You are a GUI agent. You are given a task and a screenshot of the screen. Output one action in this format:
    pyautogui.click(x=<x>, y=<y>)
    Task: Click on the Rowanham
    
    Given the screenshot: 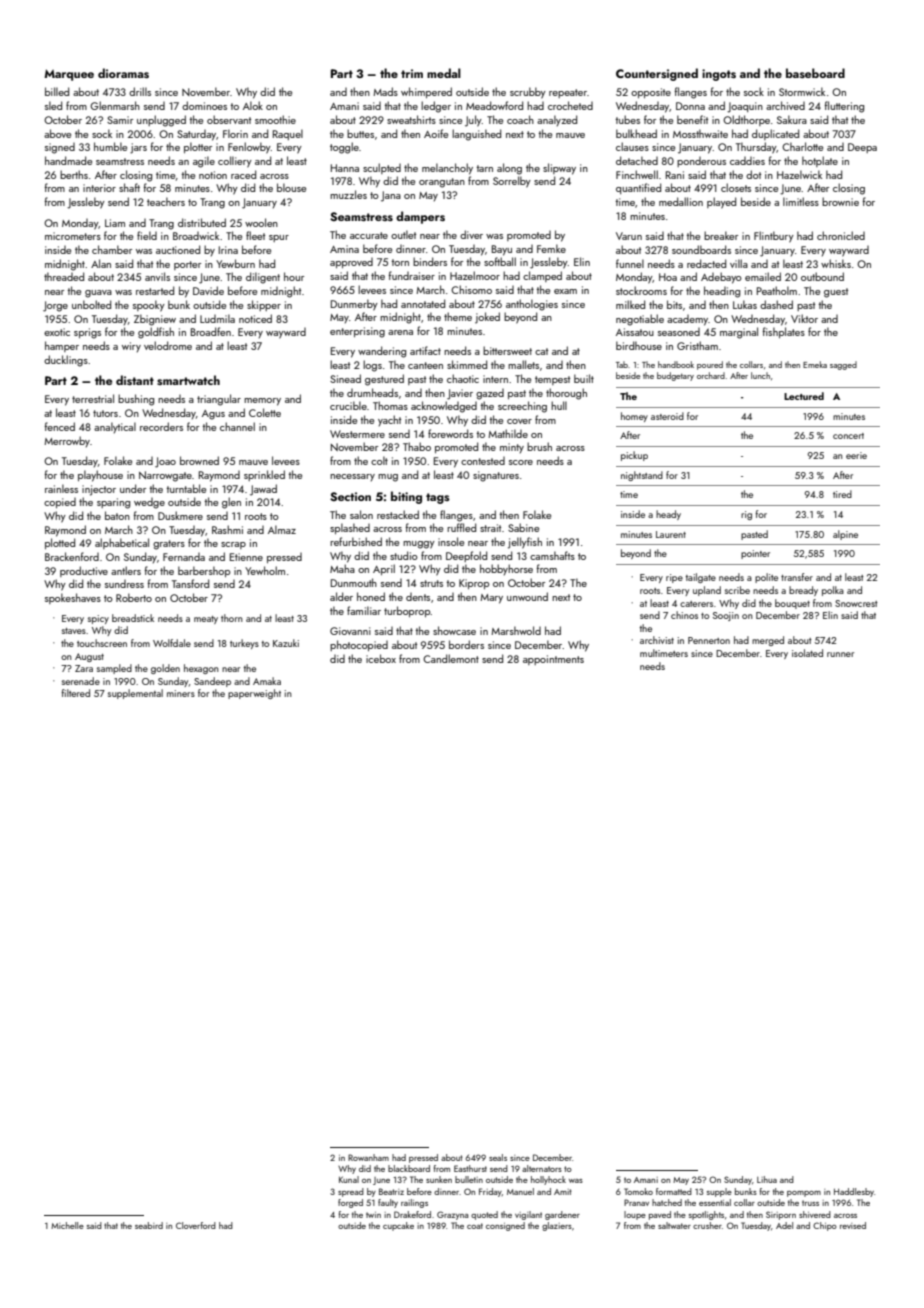 What is the action you would take?
    pyautogui.click(x=368, y=1157)
